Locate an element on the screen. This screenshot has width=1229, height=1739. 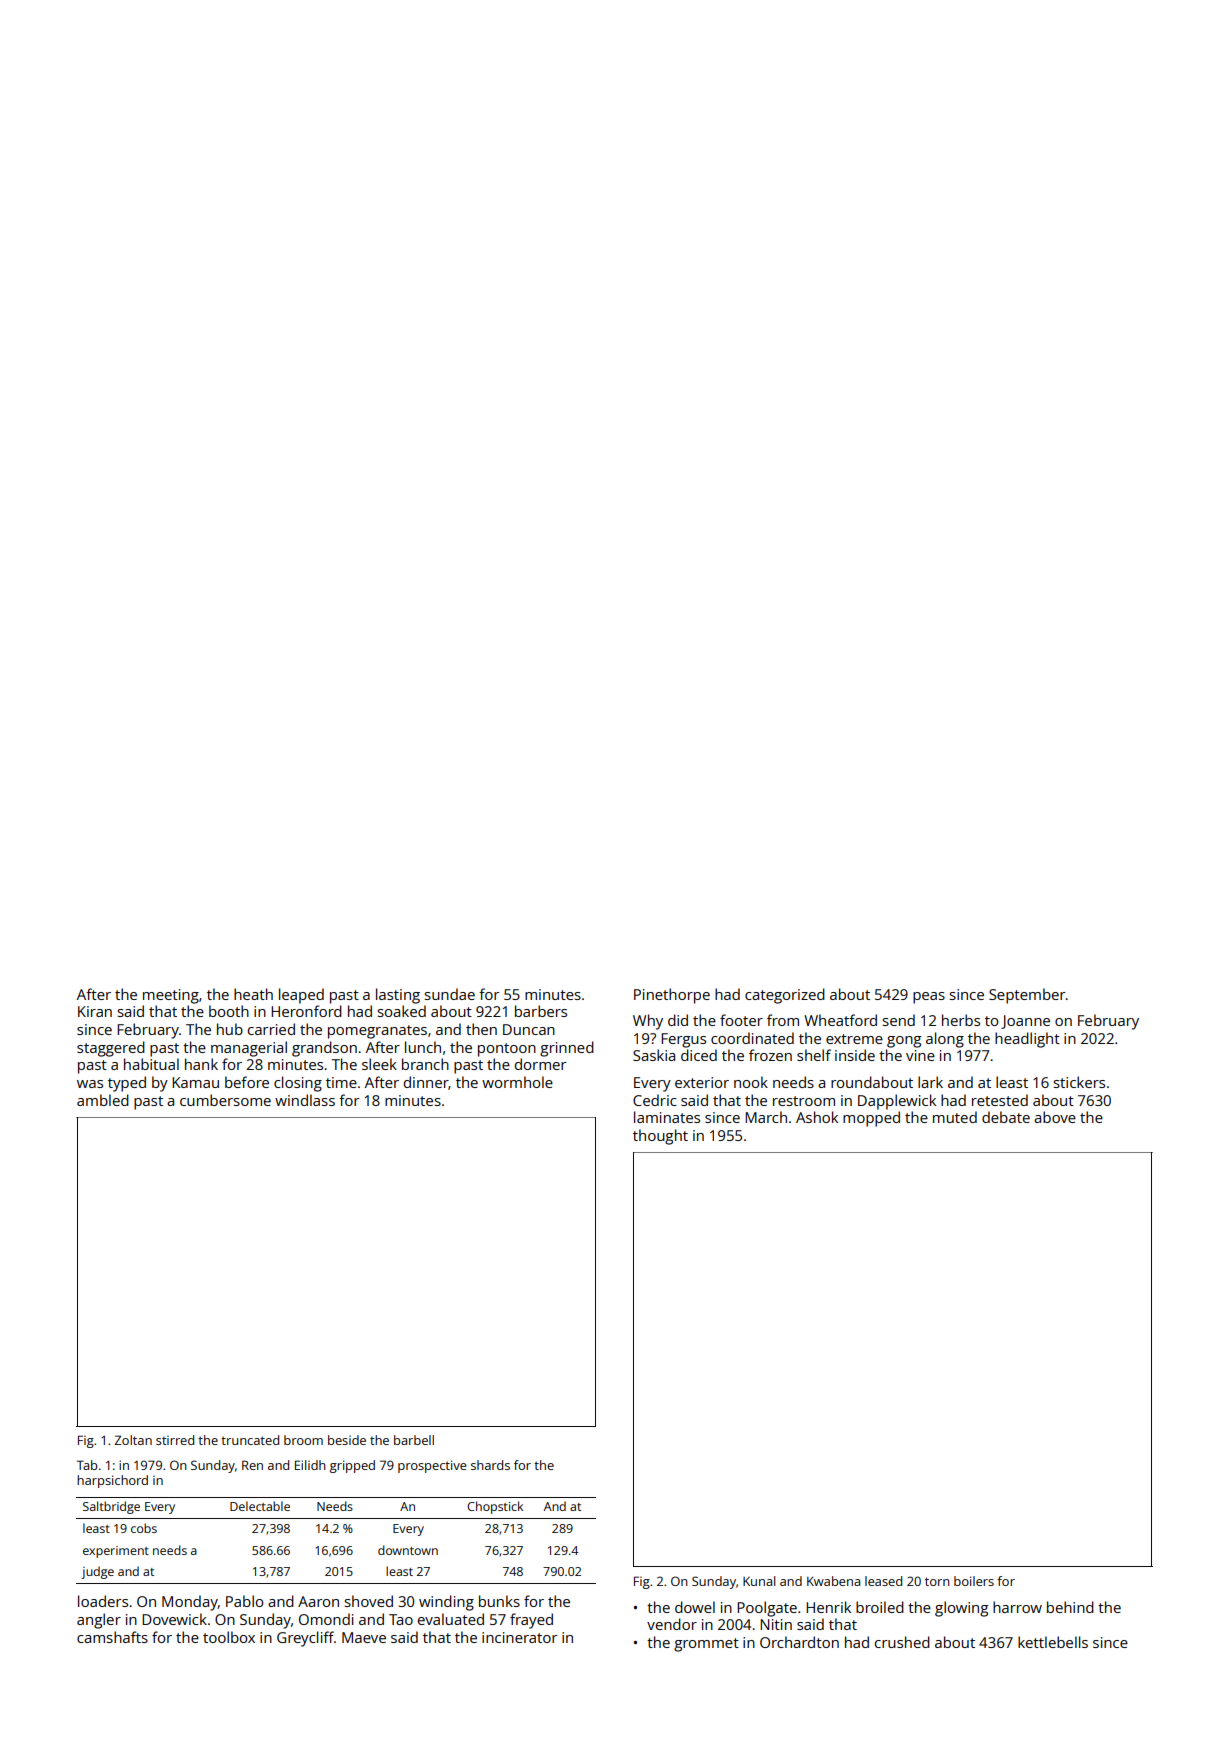
incinerator is located at coordinates (519, 1637).
